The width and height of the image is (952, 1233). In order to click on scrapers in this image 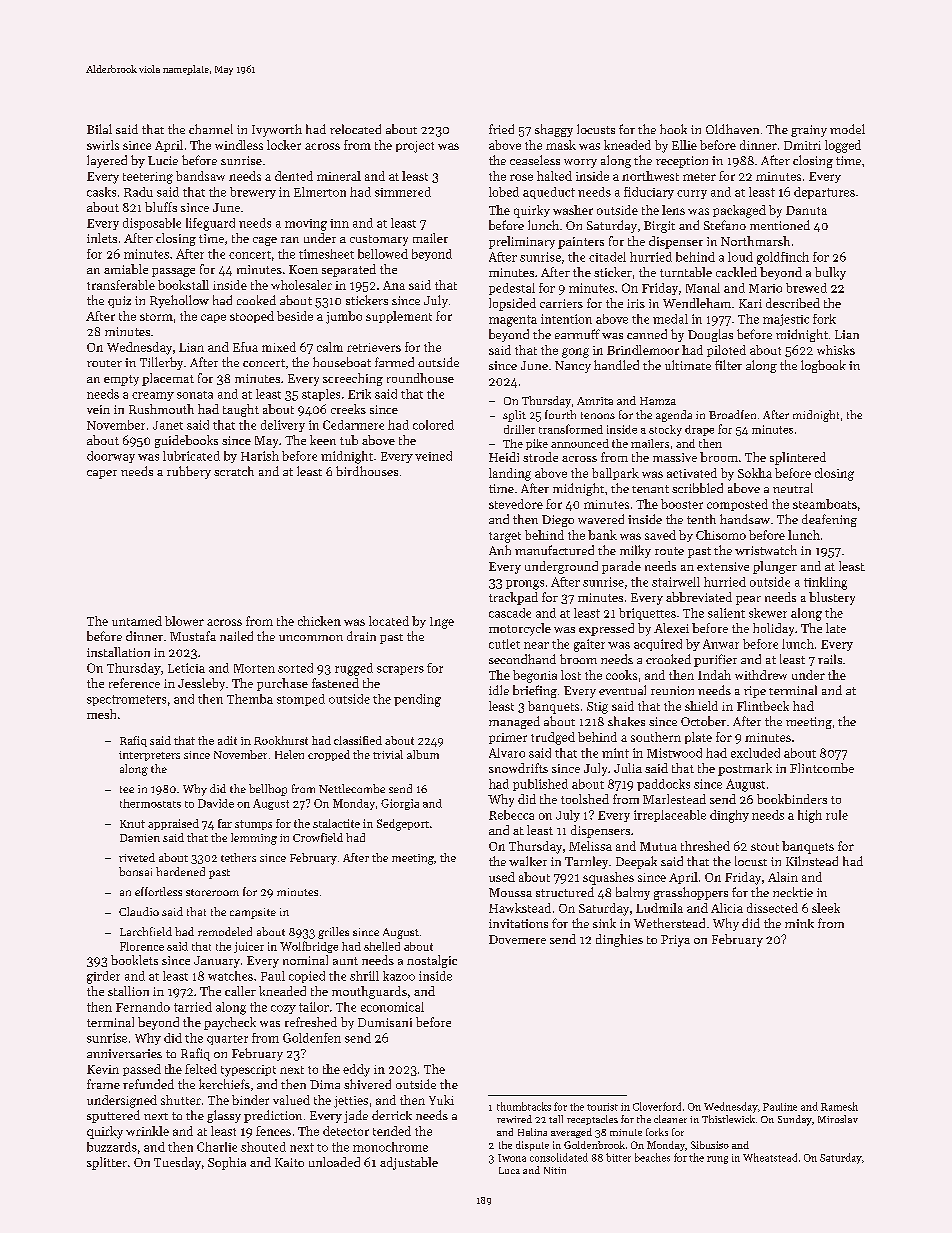, I will do `click(400, 670)`.
